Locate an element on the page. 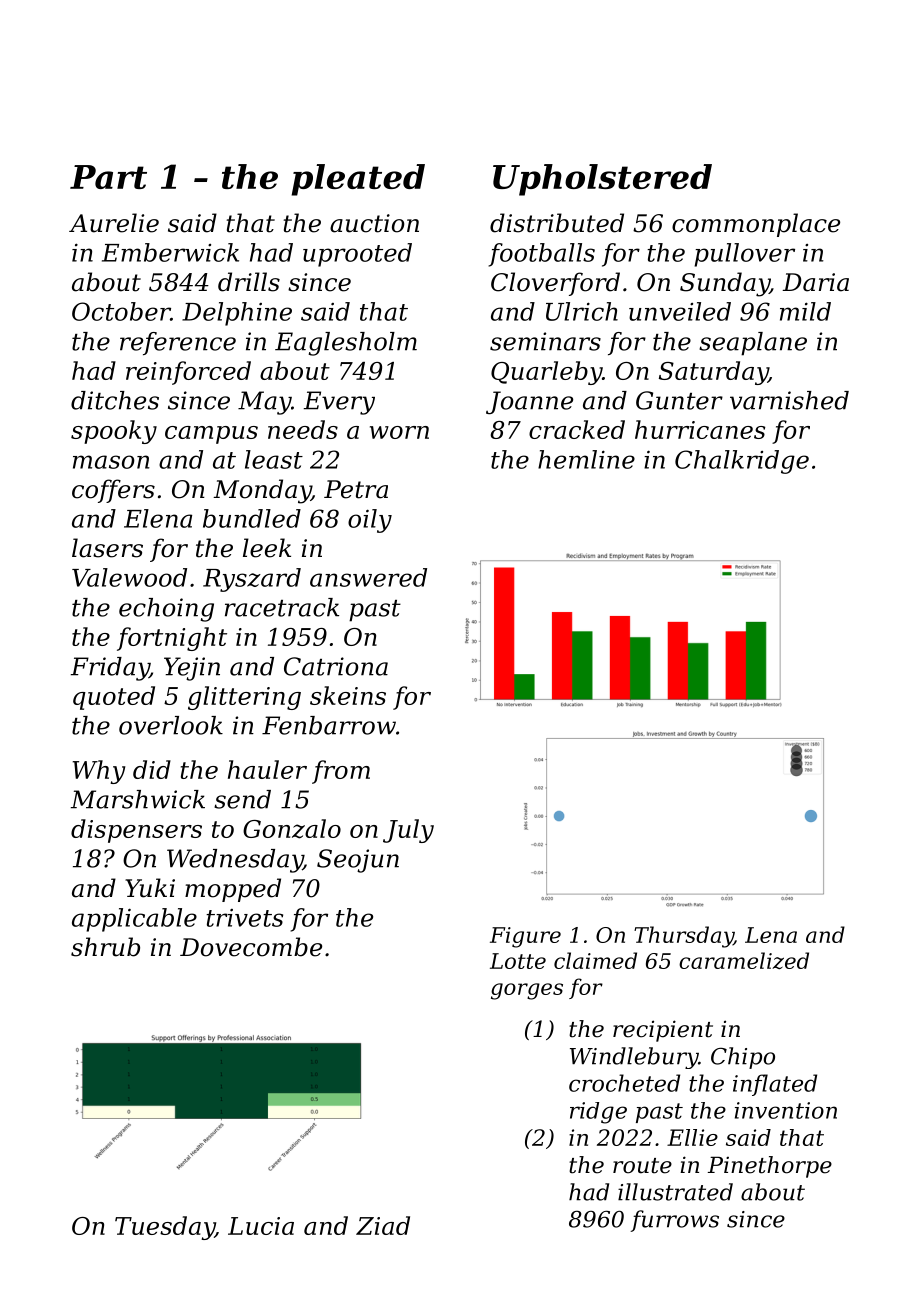  Ziad is located at coordinates (383, 1225).
